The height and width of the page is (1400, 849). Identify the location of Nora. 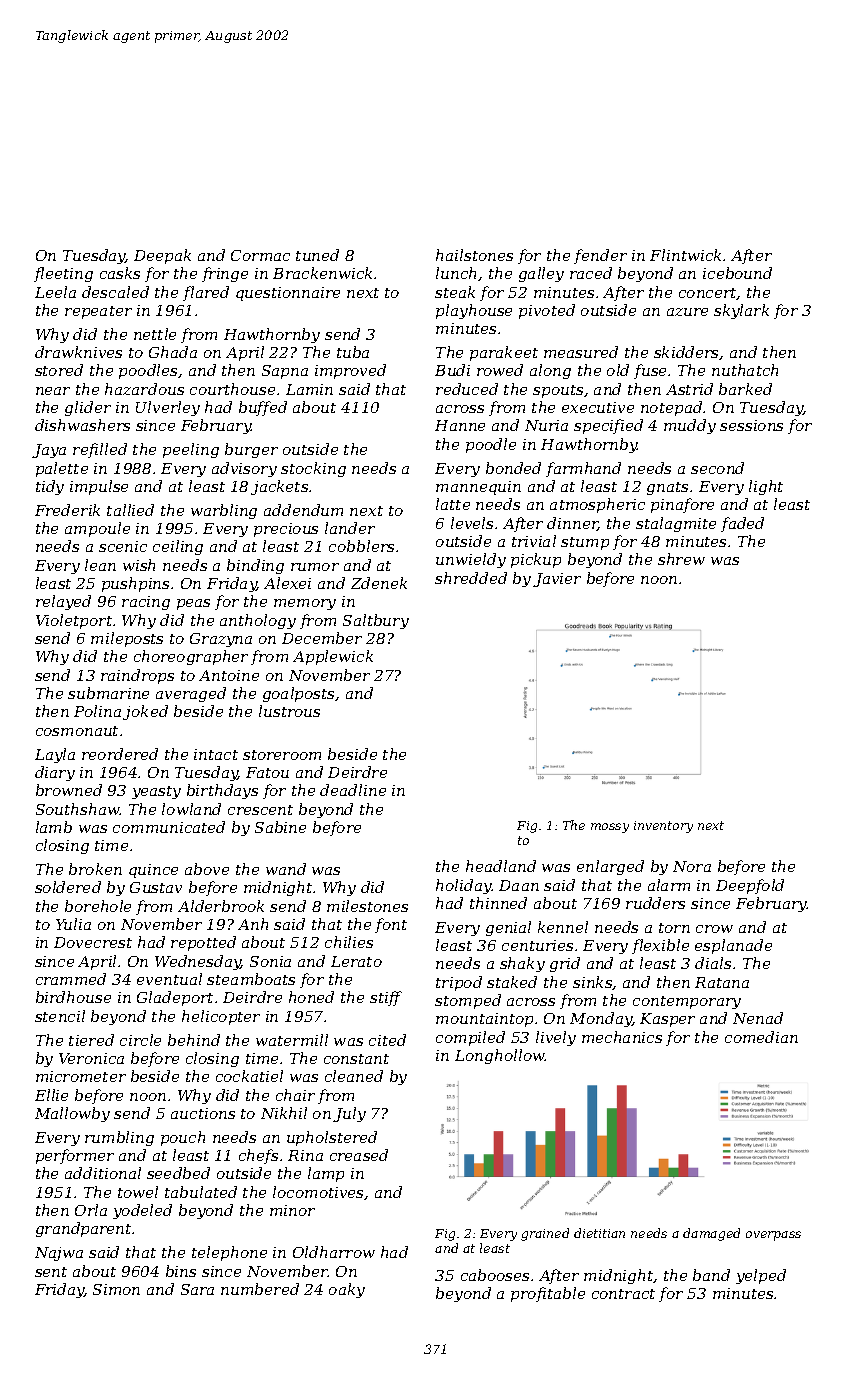
(692, 866).
